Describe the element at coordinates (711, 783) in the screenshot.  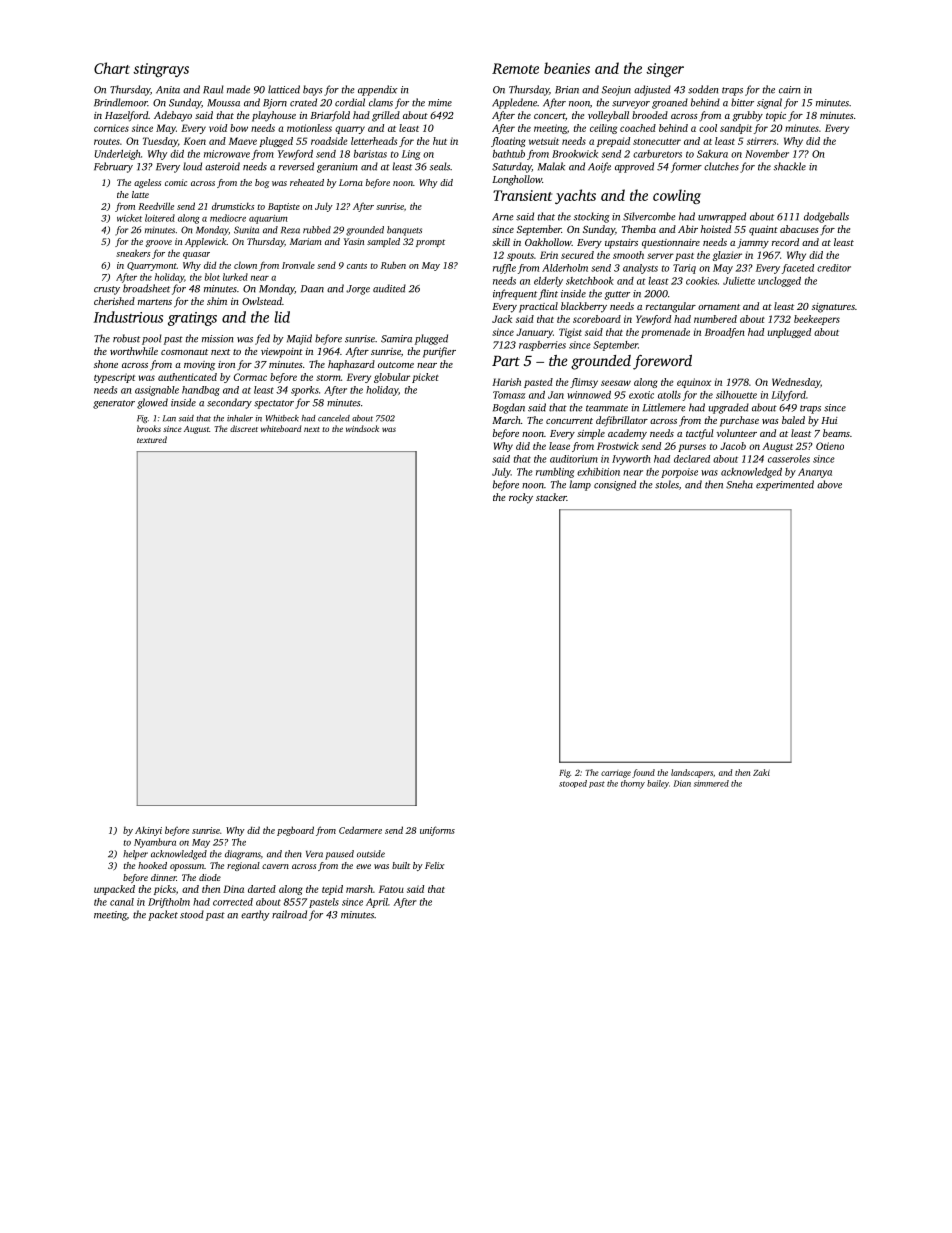
I see `simmered` at that location.
